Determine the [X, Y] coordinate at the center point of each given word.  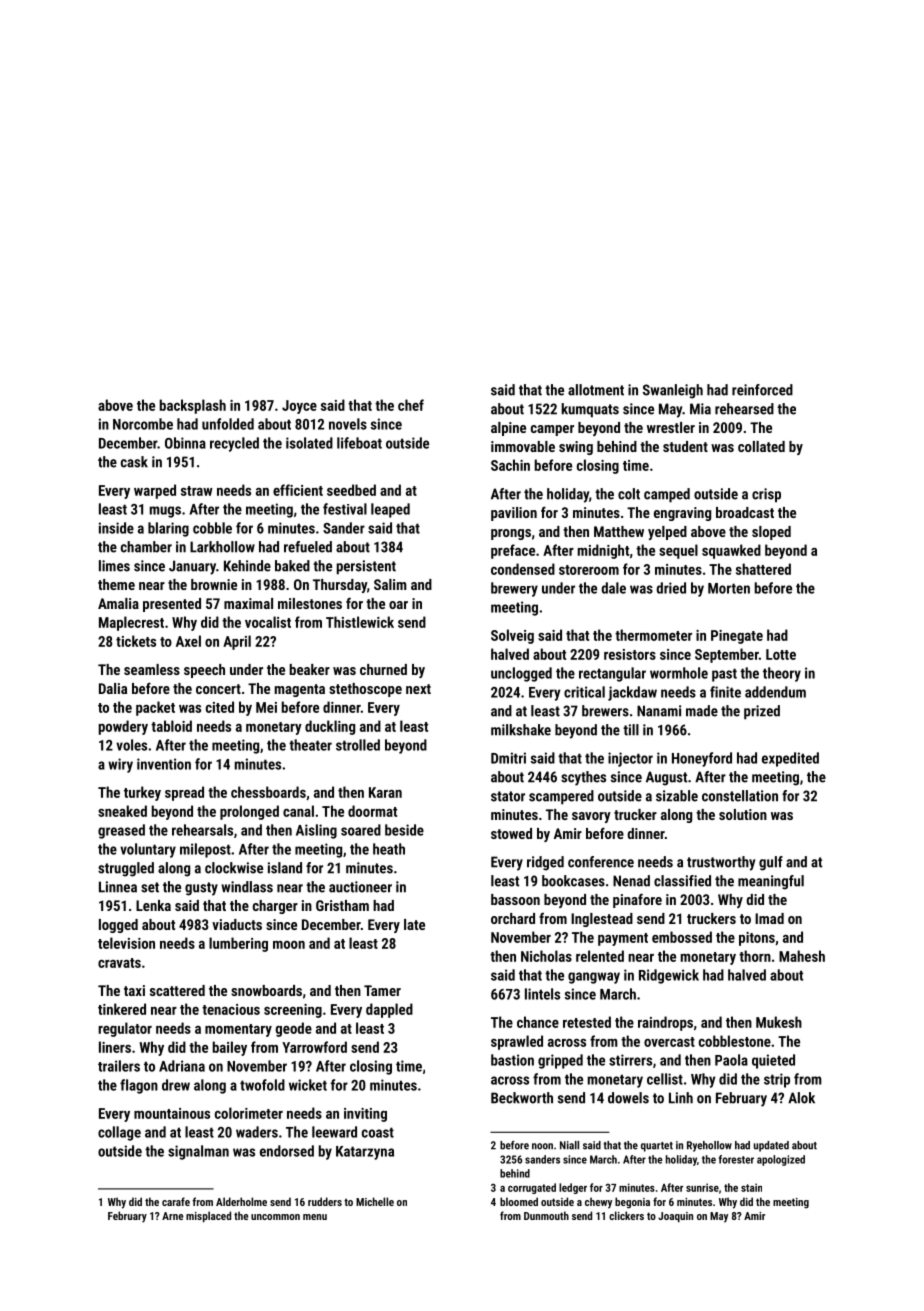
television [126, 943]
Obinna [185, 443]
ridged [545, 863]
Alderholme [241, 1201]
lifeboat [359, 443]
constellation [740, 796]
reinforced [762, 390]
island [285, 868]
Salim [390, 584]
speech [204, 671]
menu [315, 1217]
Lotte [781, 654]
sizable [677, 796]
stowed [511, 833]
